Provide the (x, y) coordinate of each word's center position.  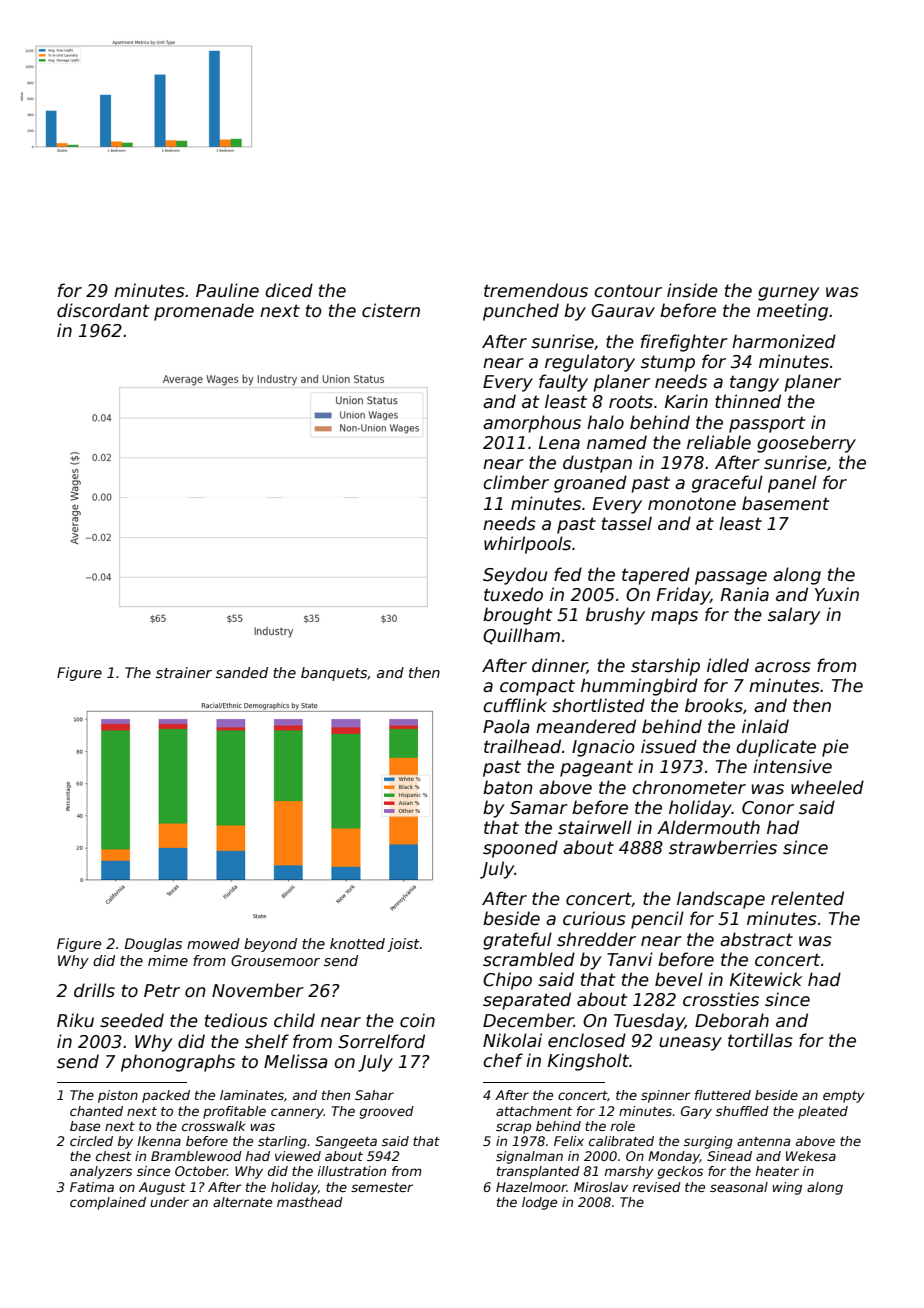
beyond (270, 945)
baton (508, 787)
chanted (96, 1111)
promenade (204, 312)
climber (516, 482)
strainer (184, 672)
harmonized (784, 341)
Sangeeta (346, 1142)
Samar (539, 808)
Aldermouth (708, 827)
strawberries (723, 847)
